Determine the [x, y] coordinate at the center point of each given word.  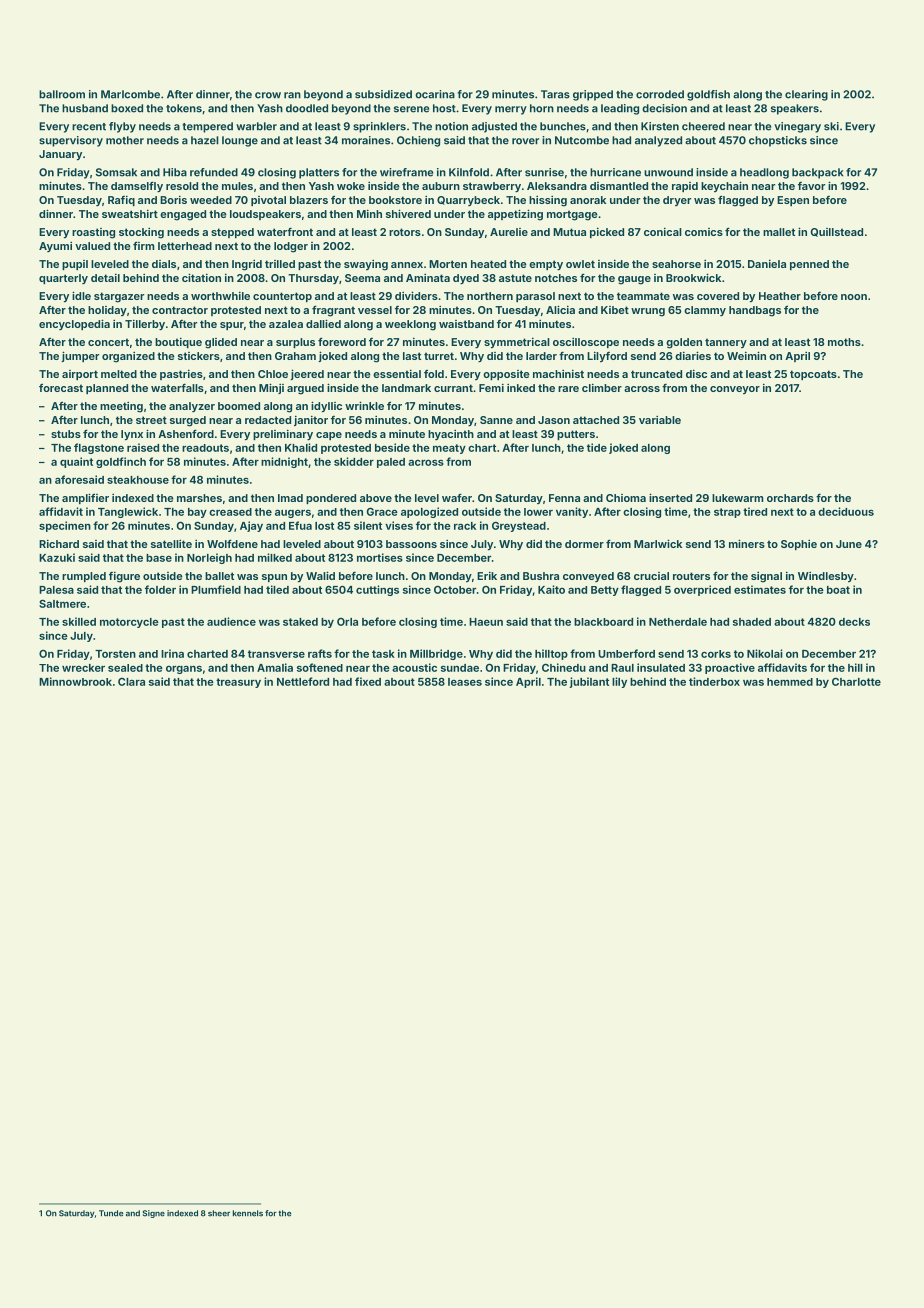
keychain [724, 186]
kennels [248, 1213]
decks [854, 622]
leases [465, 682]
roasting [93, 233]
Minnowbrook [75, 681]
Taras [555, 94]
